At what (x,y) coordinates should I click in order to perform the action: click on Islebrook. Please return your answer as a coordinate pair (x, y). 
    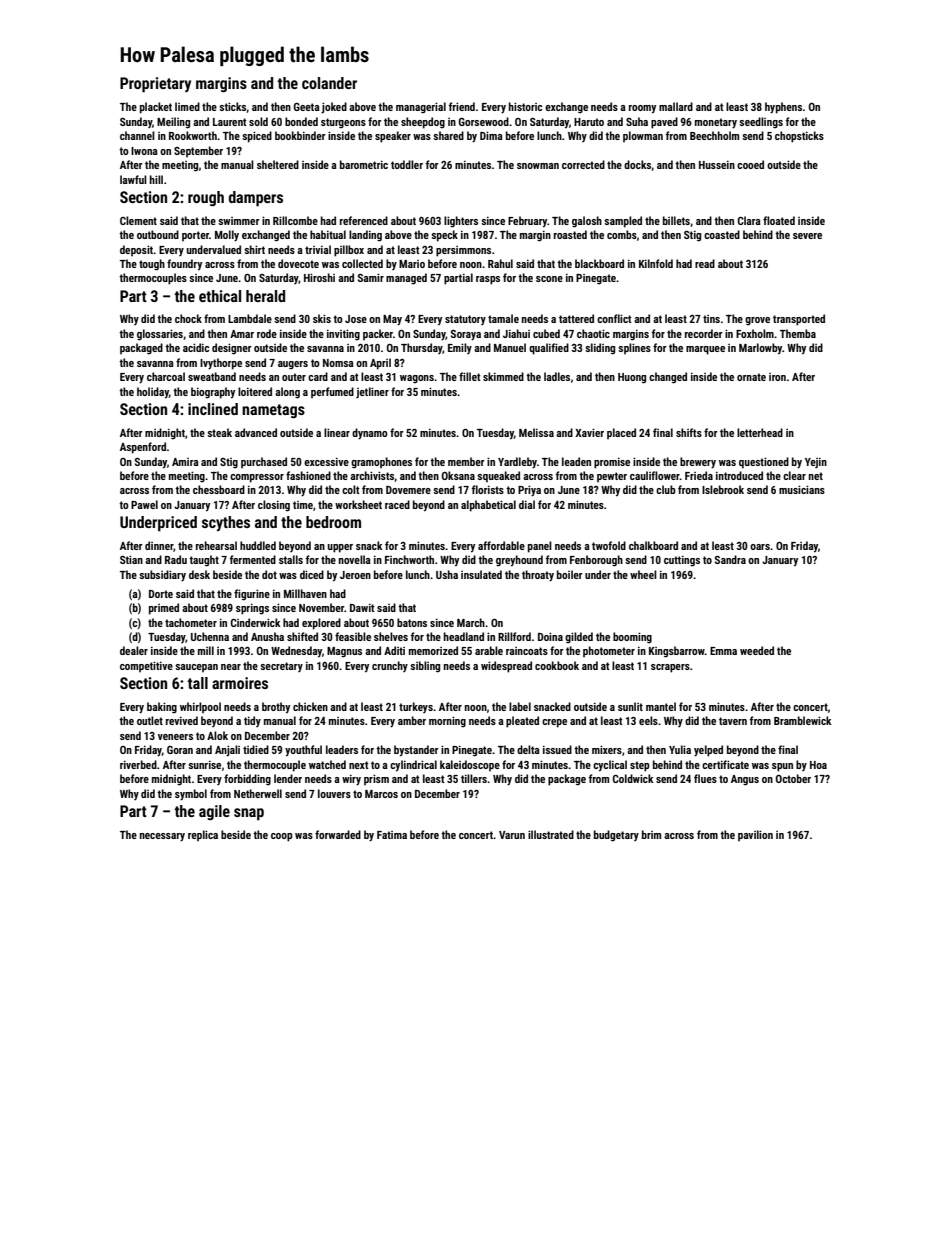
    Looking at the image, I should click on (723, 489).
